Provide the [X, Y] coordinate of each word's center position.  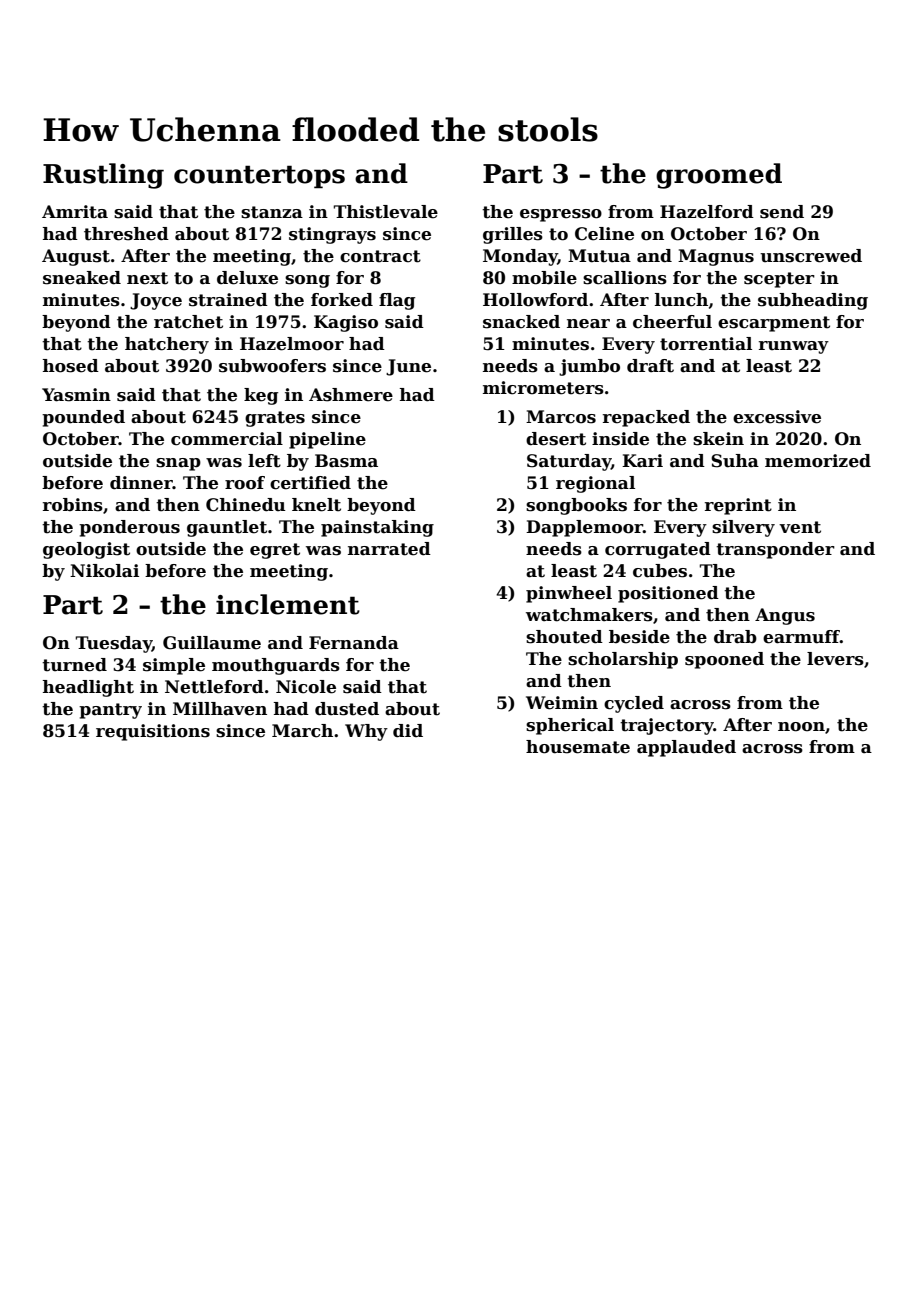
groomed [719, 176]
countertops [259, 176]
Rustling [103, 176]
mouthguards [276, 666]
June [408, 367]
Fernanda [354, 643]
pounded [83, 418]
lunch [681, 300]
